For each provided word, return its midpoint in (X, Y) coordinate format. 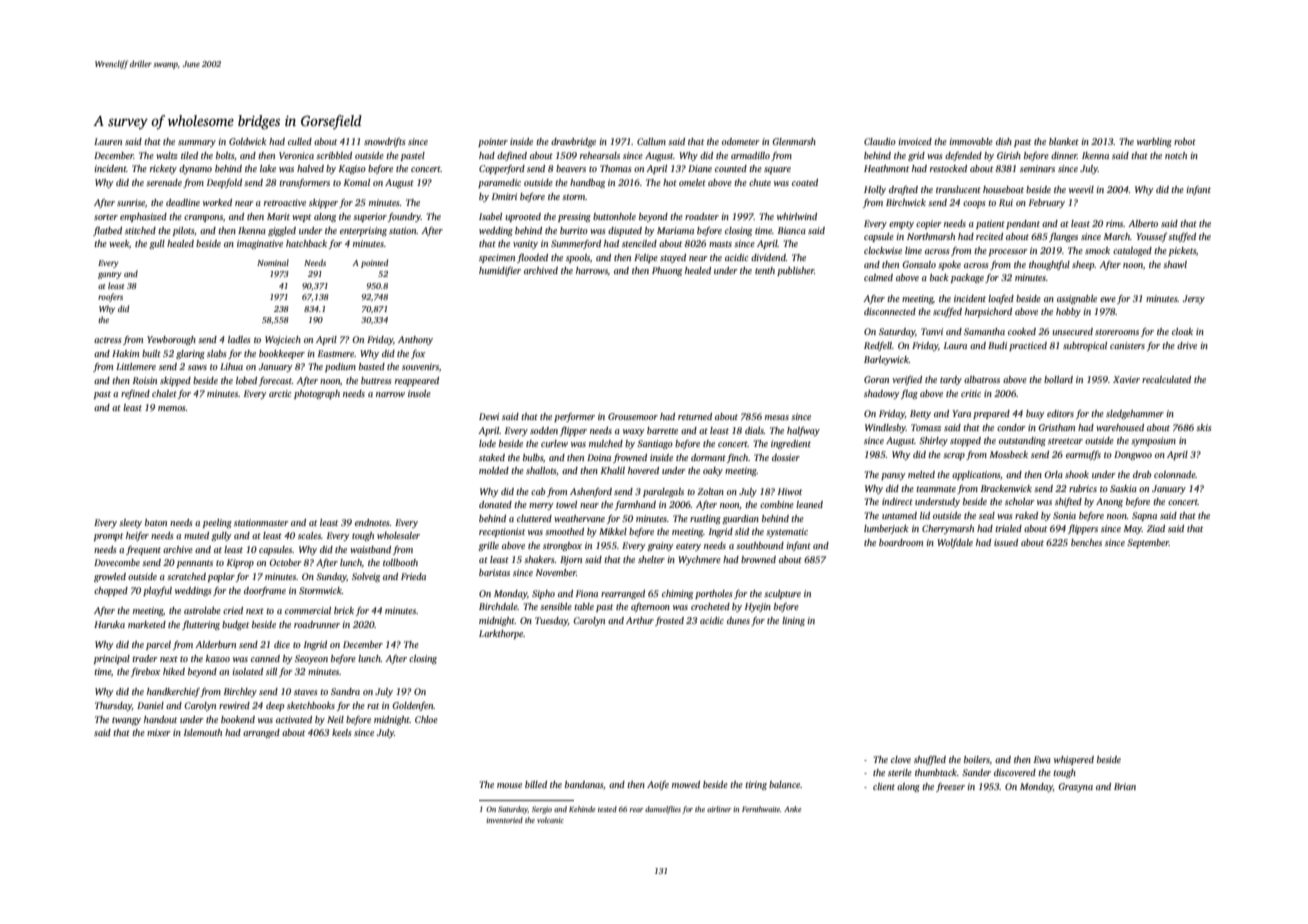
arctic (280, 393)
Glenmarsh (794, 141)
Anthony (415, 340)
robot (1185, 141)
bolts (225, 155)
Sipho (543, 594)
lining (793, 621)
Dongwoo (1133, 455)
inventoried (504, 820)
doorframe (265, 591)
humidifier (500, 271)
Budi (997, 345)
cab (538, 491)
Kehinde (582, 809)
